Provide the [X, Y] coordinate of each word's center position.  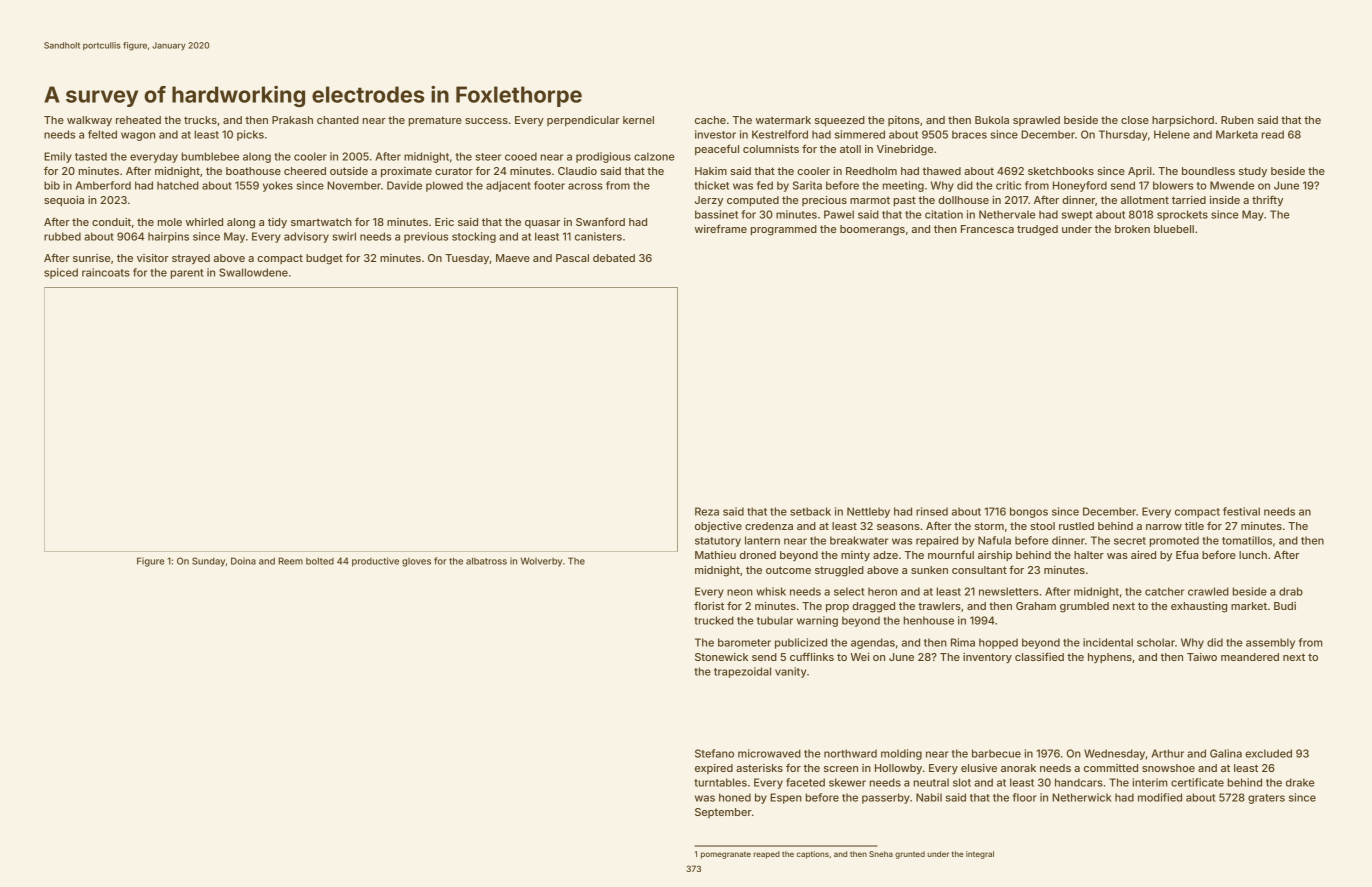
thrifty [1267, 200]
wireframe [721, 228]
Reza [707, 511]
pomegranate [726, 855]
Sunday [208, 562]
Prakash [292, 120]
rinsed [932, 511]
